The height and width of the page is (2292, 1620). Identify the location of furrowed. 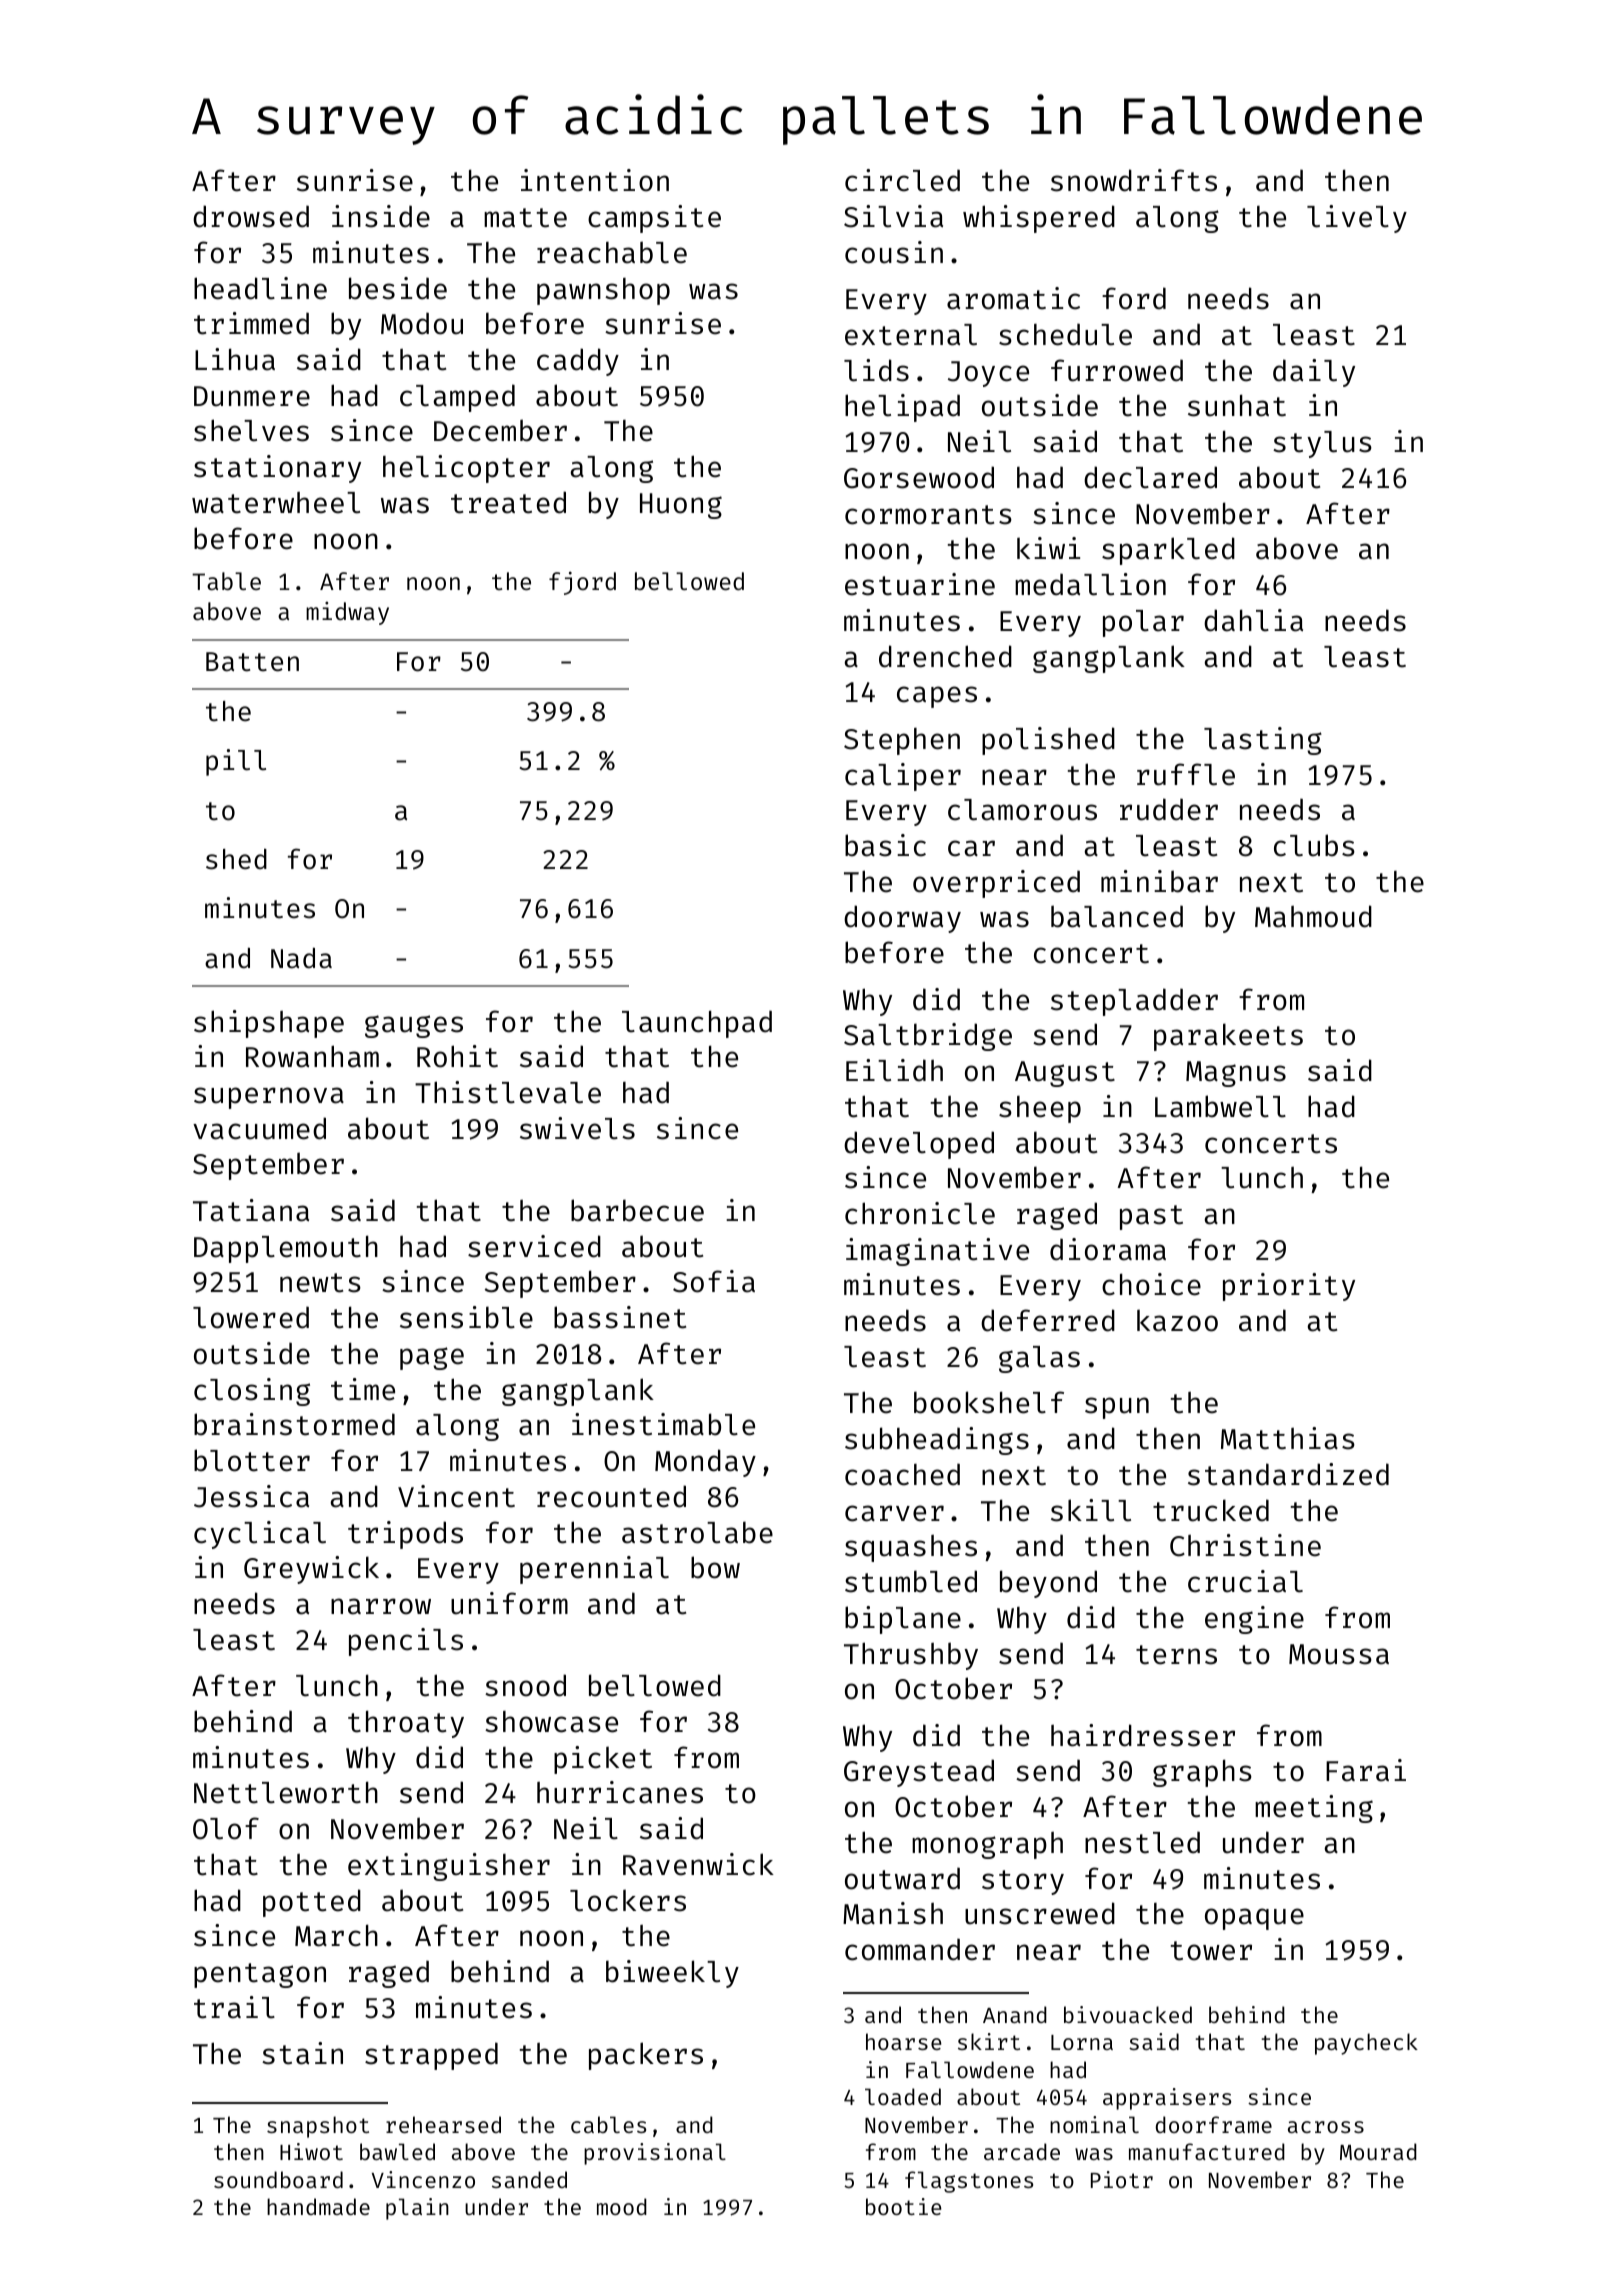
(1117, 370).
